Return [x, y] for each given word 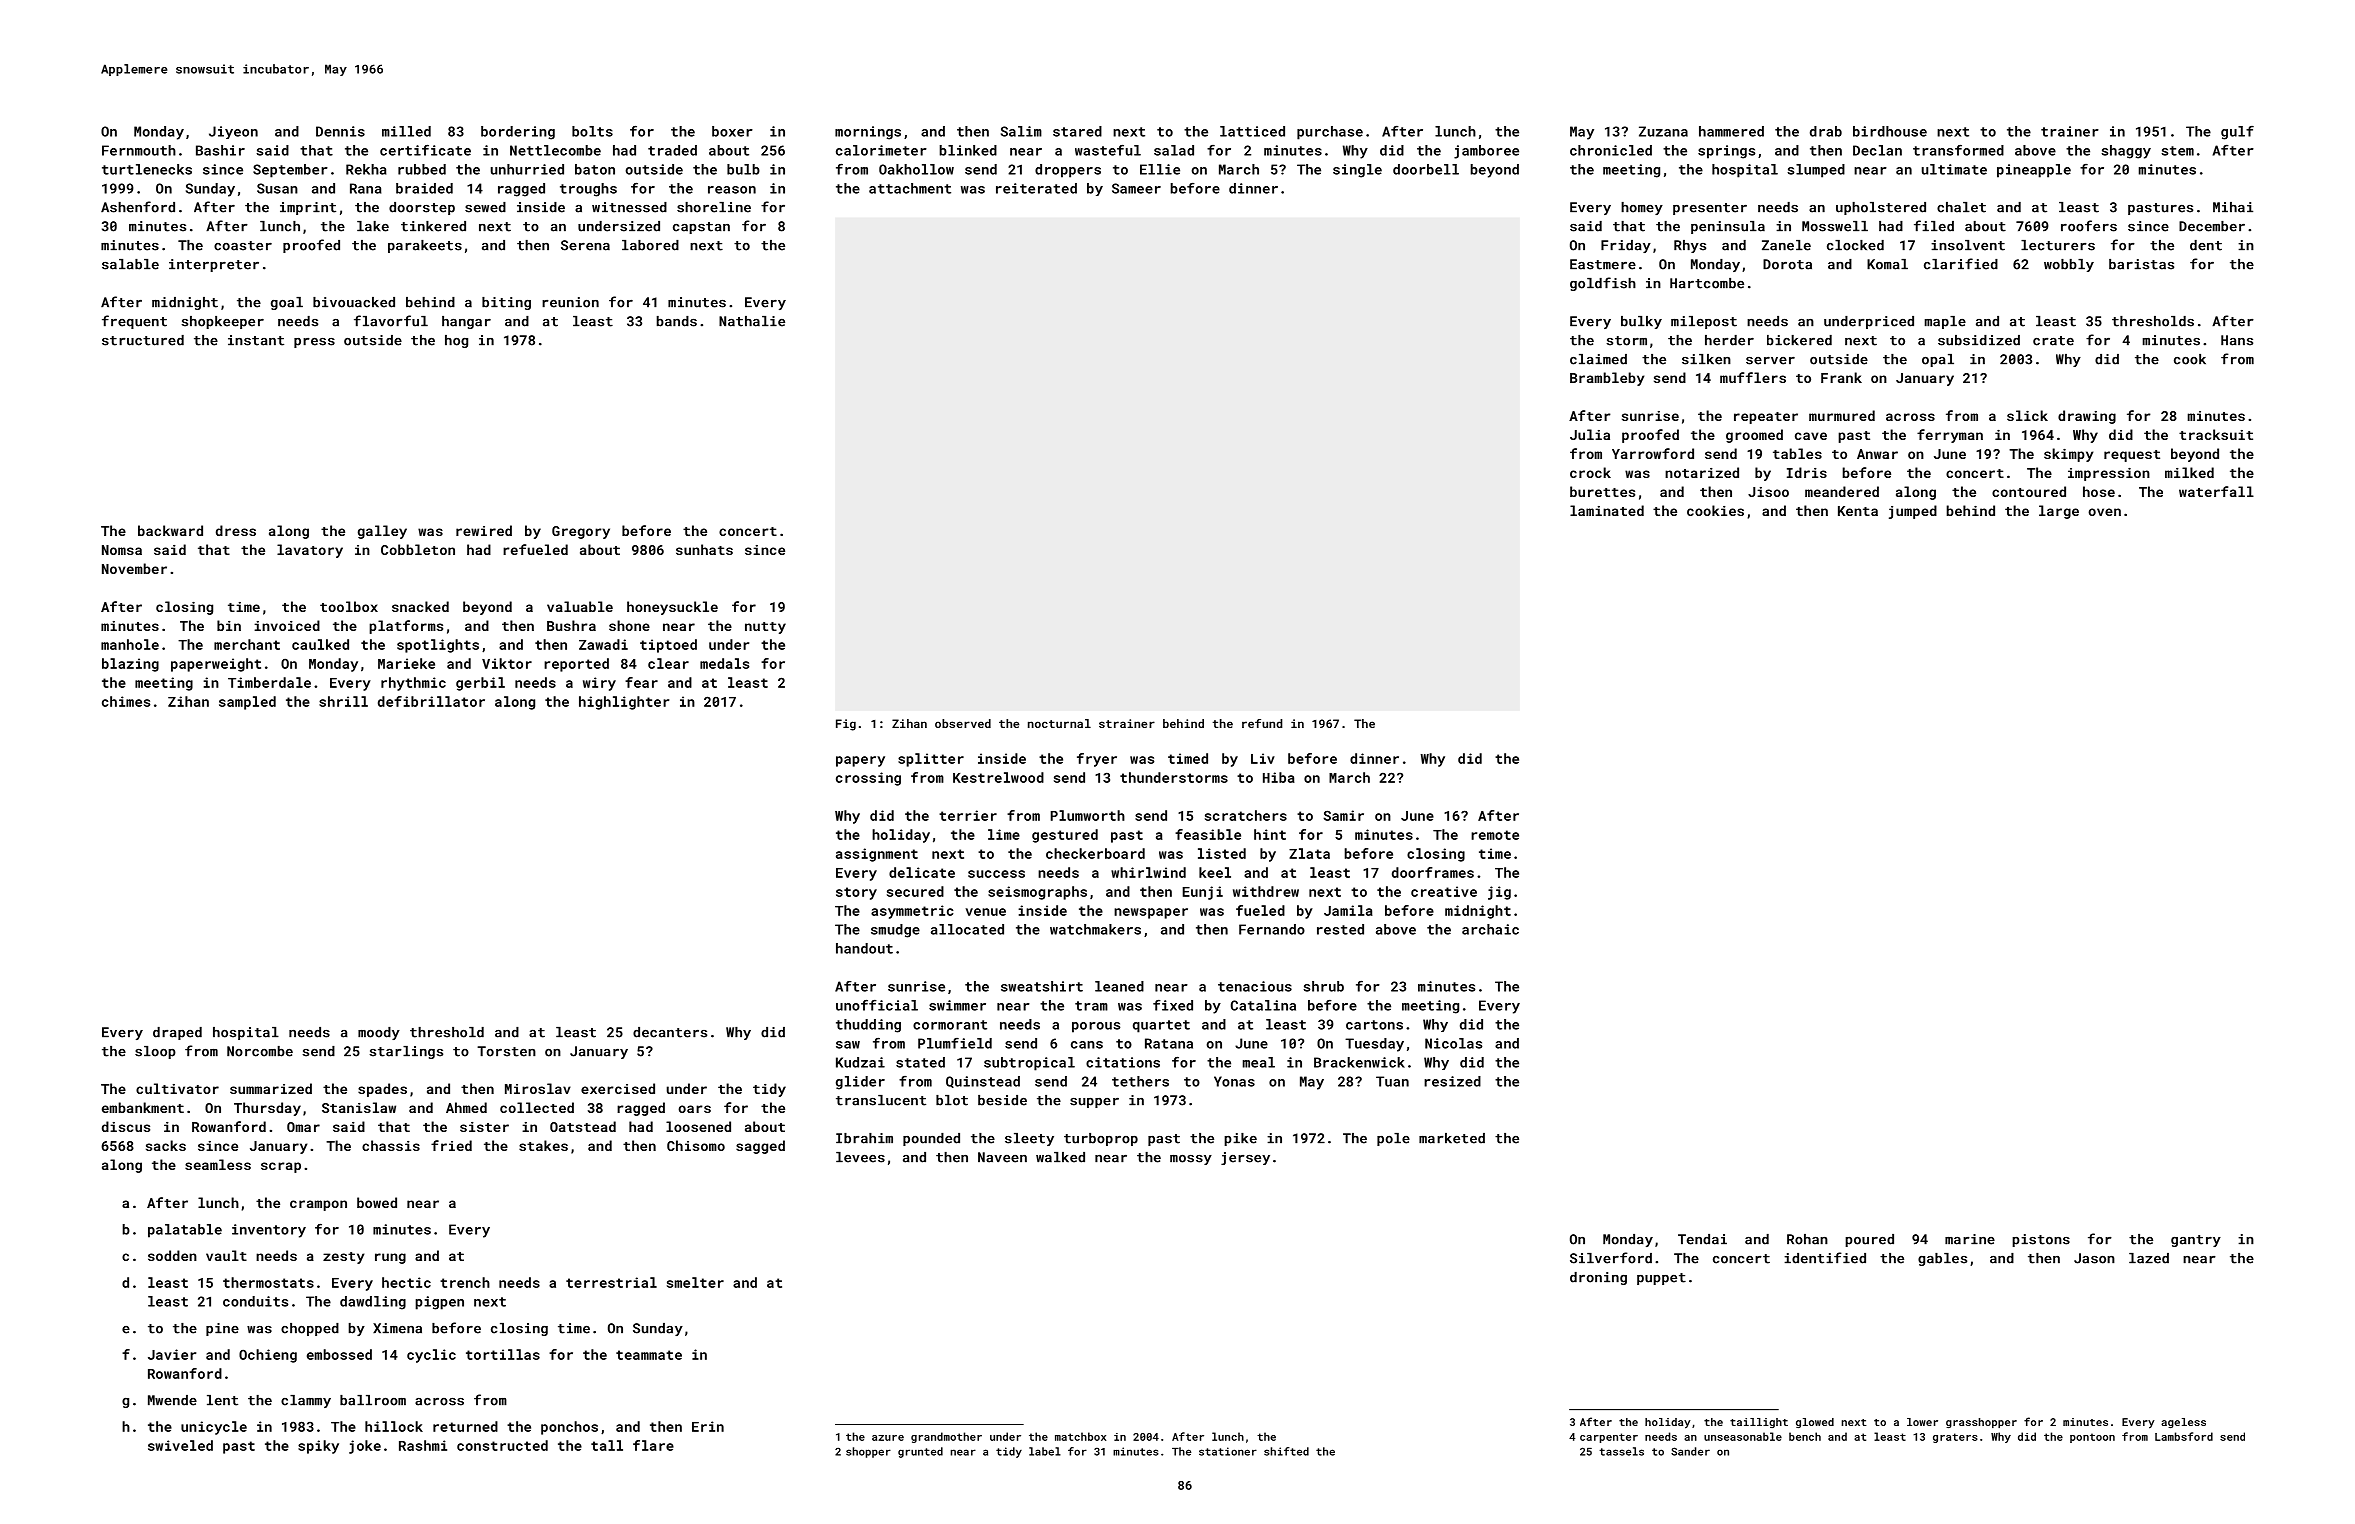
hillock [394, 1426]
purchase [1330, 133]
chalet [1961, 207]
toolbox [349, 606]
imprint [308, 208]
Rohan [1807, 1239]
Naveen [1002, 1157]
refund [1262, 723]
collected [537, 1107]
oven [2104, 512]
